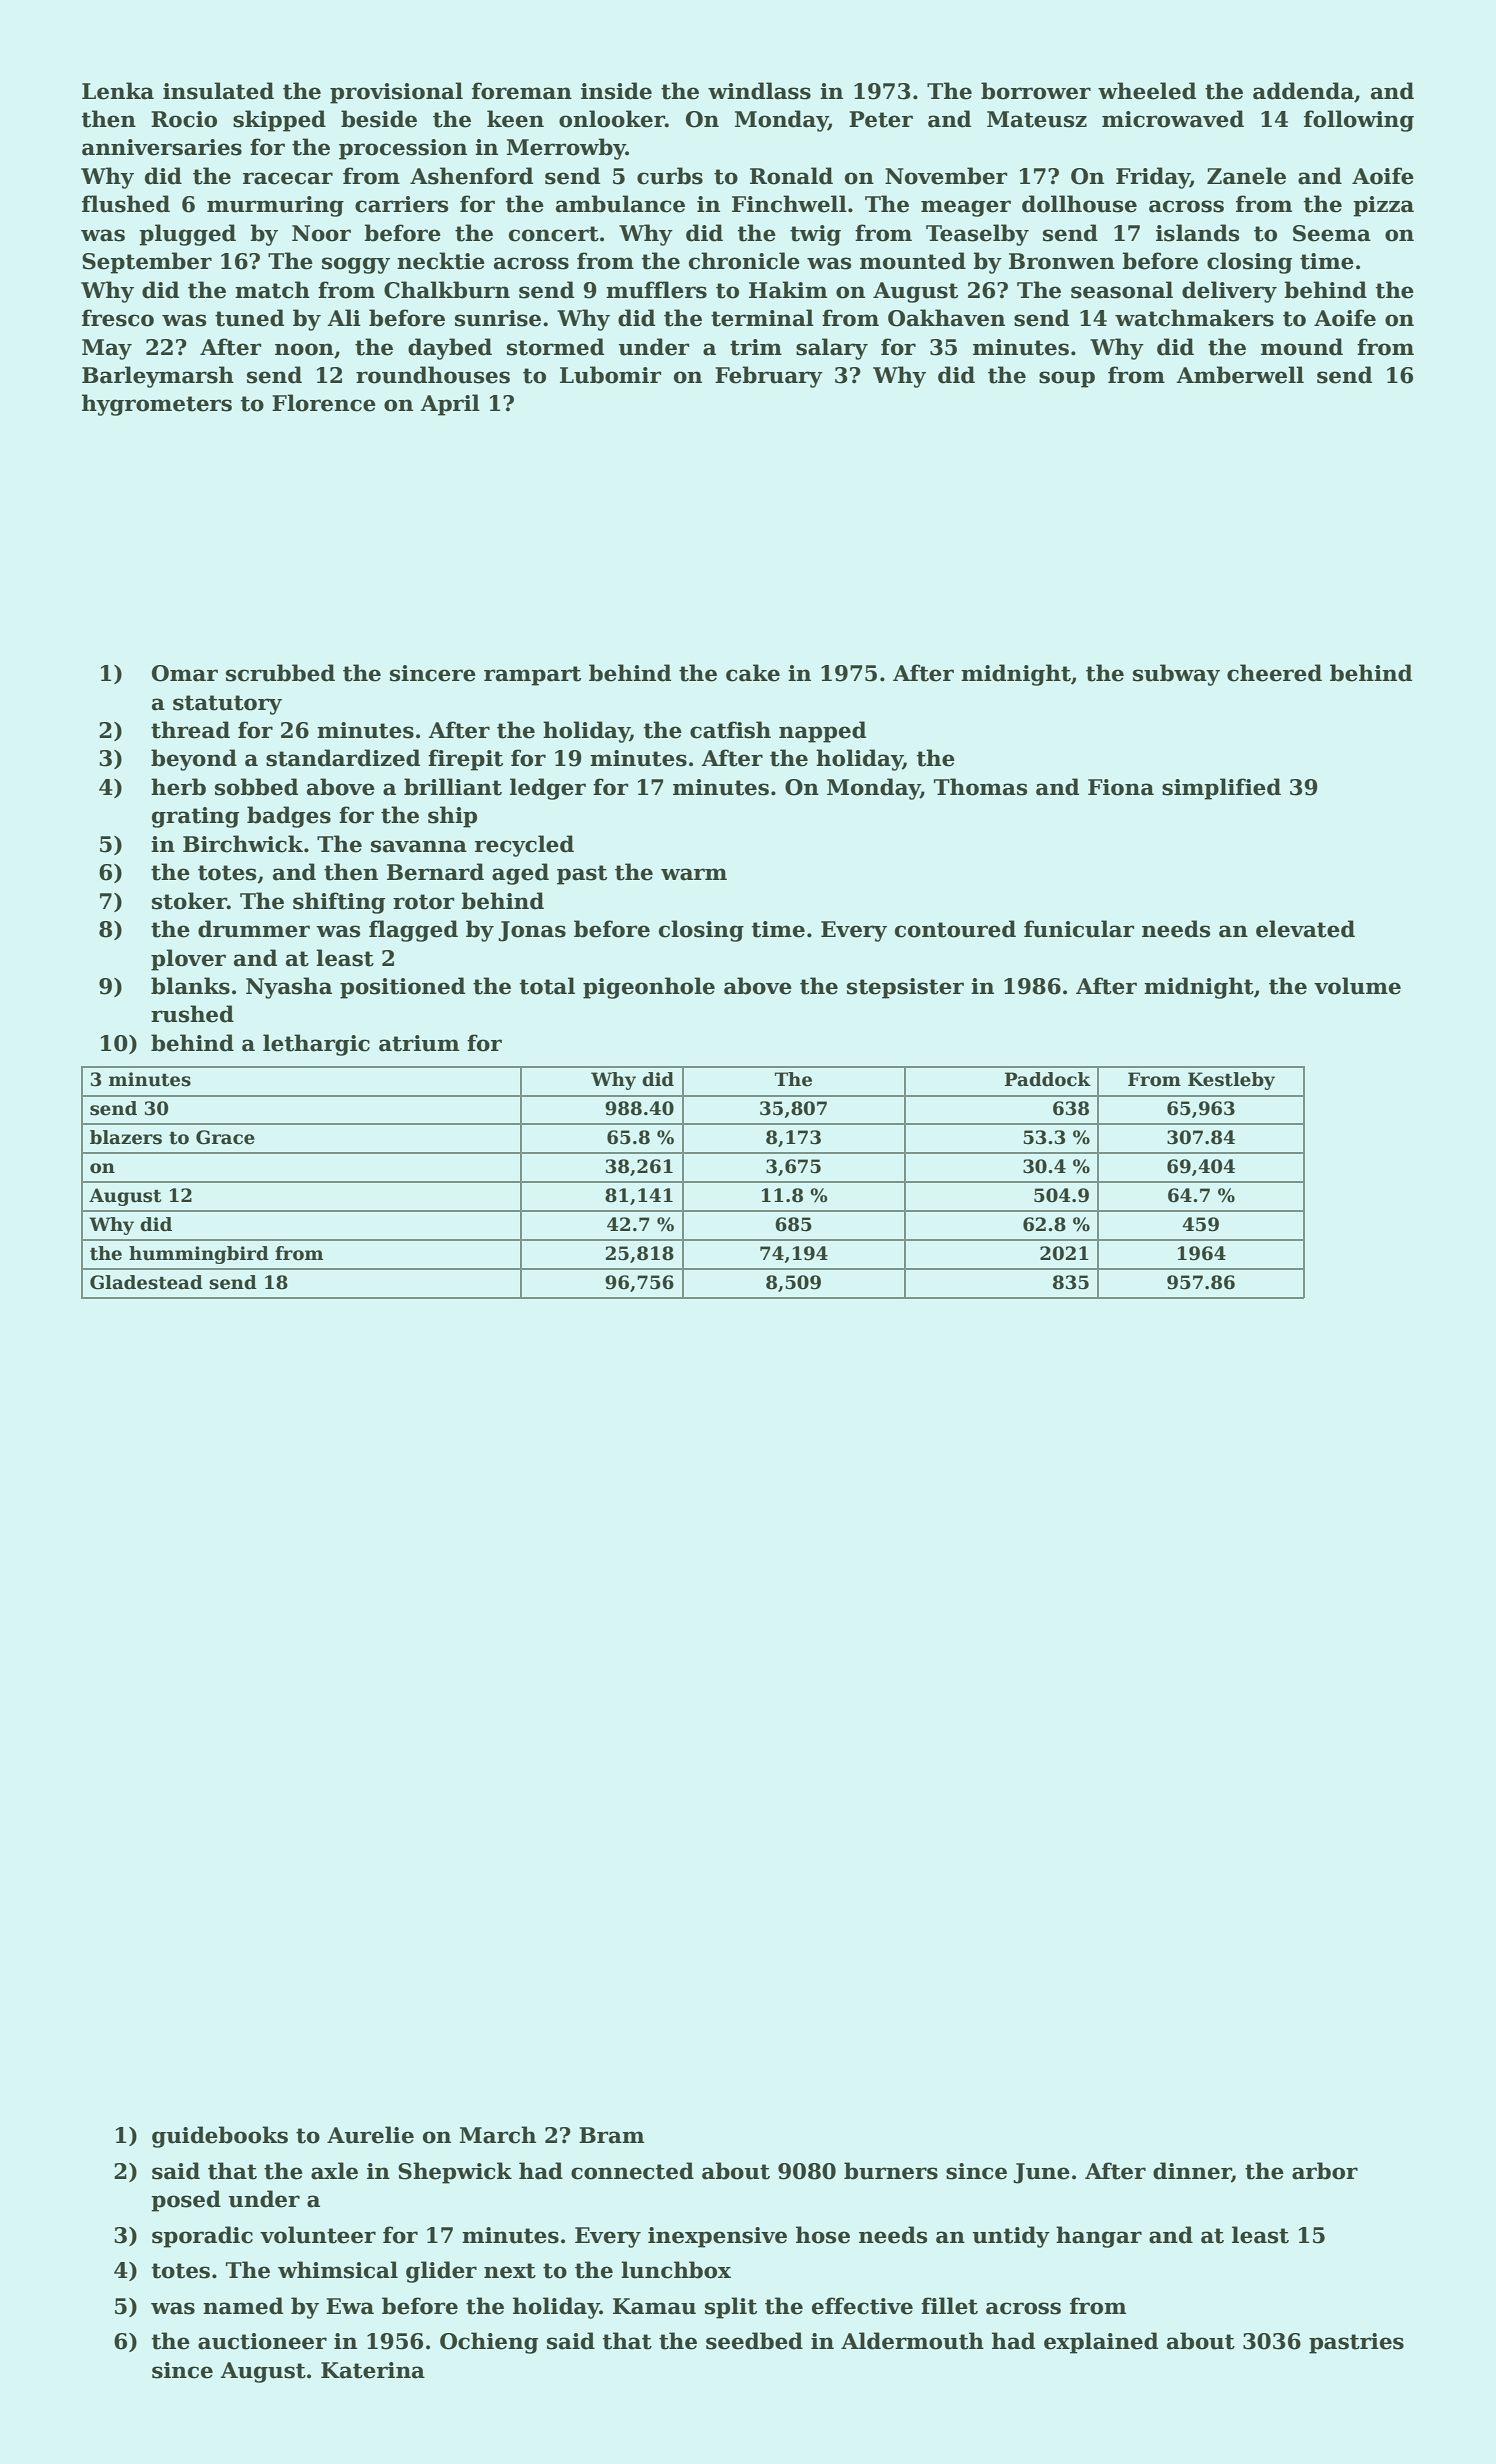 This image has height=2464, width=1496. I want to click on April, so click(450, 405).
